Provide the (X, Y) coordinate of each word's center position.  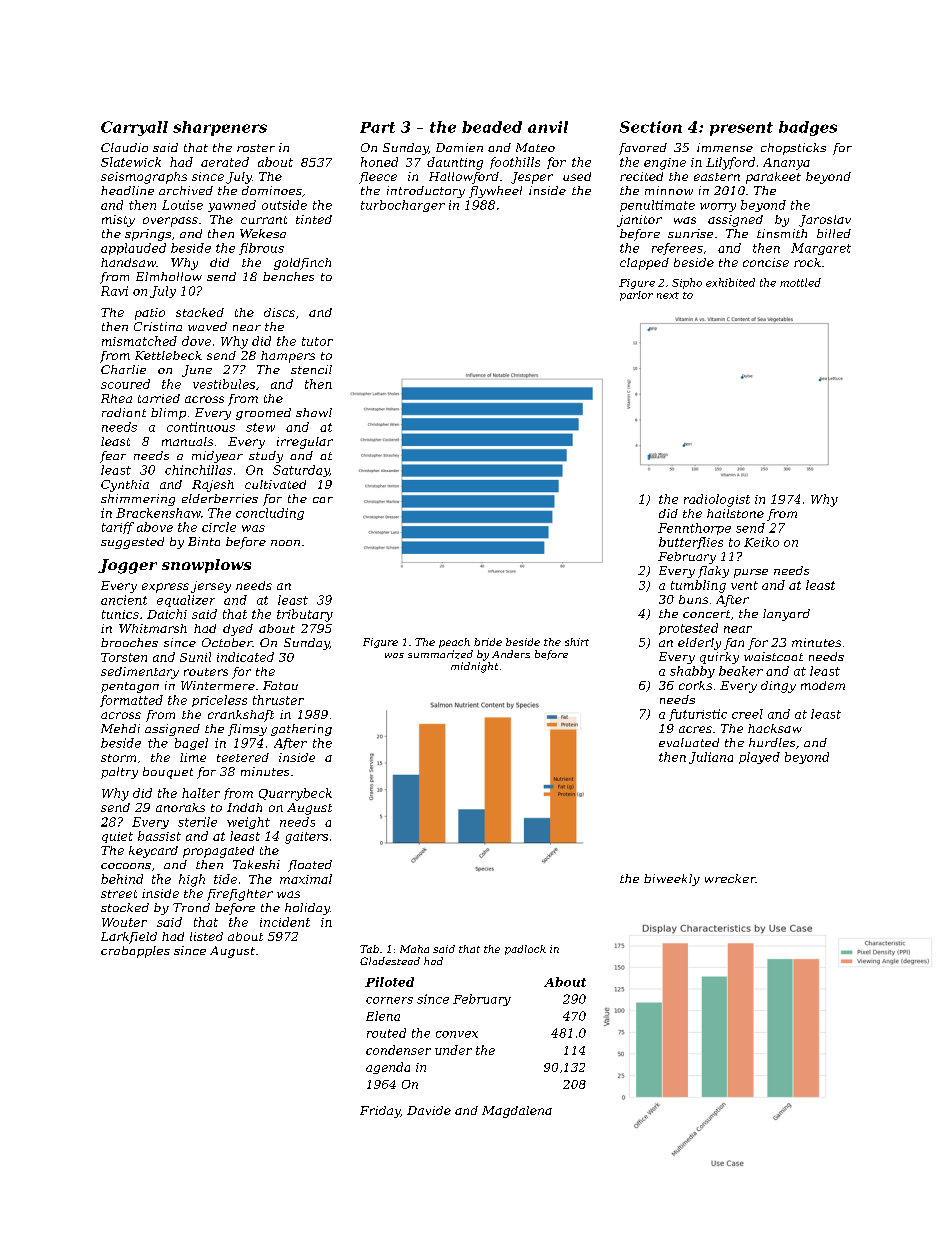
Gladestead (390, 961)
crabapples (135, 952)
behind (122, 879)
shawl (314, 412)
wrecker (730, 878)
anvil (548, 127)
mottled (800, 282)
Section (651, 127)
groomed (263, 414)
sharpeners (220, 128)
